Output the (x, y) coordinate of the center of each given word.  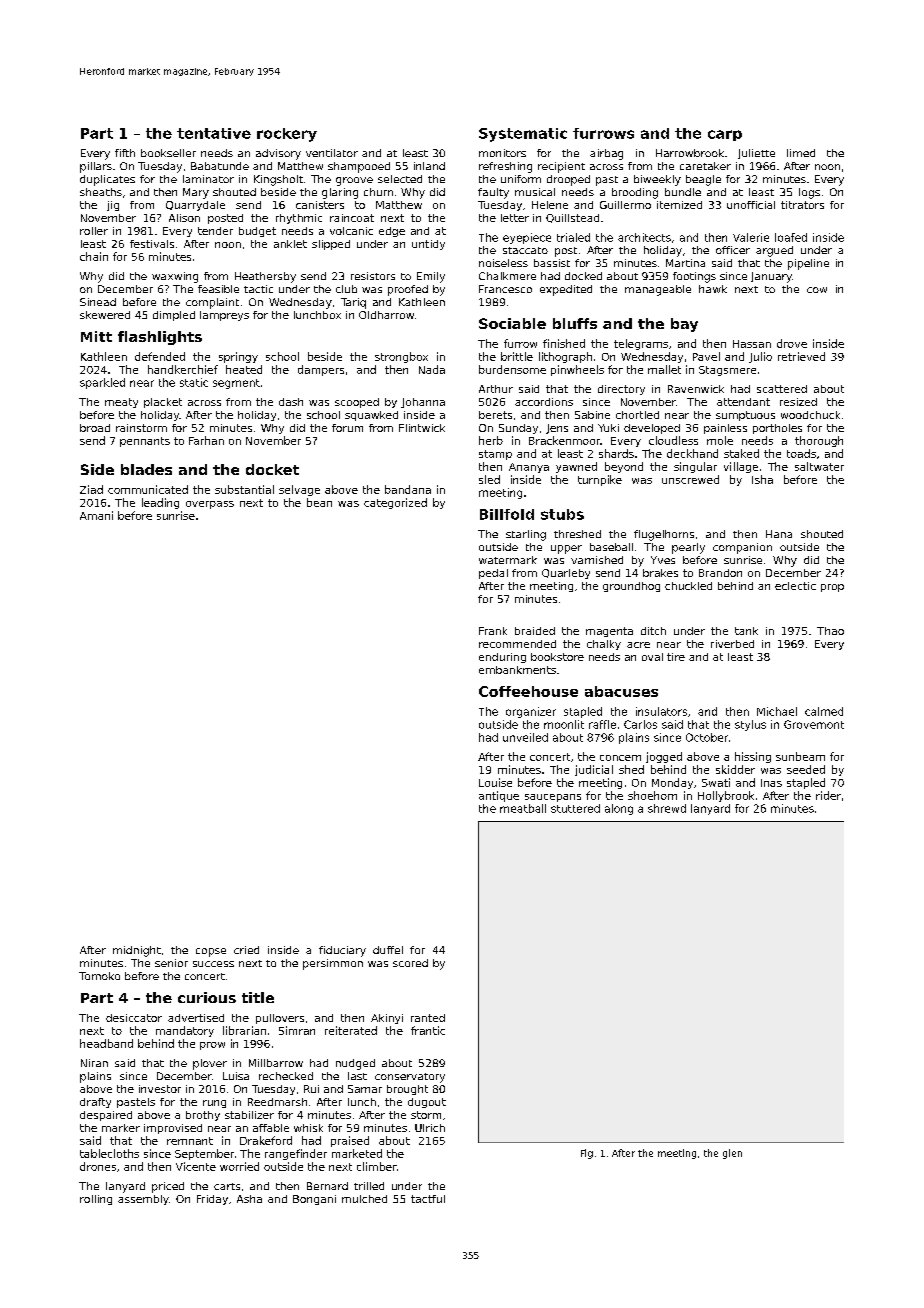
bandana (408, 489)
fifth (125, 153)
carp (725, 135)
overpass (210, 505)
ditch (653, 631)
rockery (287, 135)
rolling (96, 1200)
